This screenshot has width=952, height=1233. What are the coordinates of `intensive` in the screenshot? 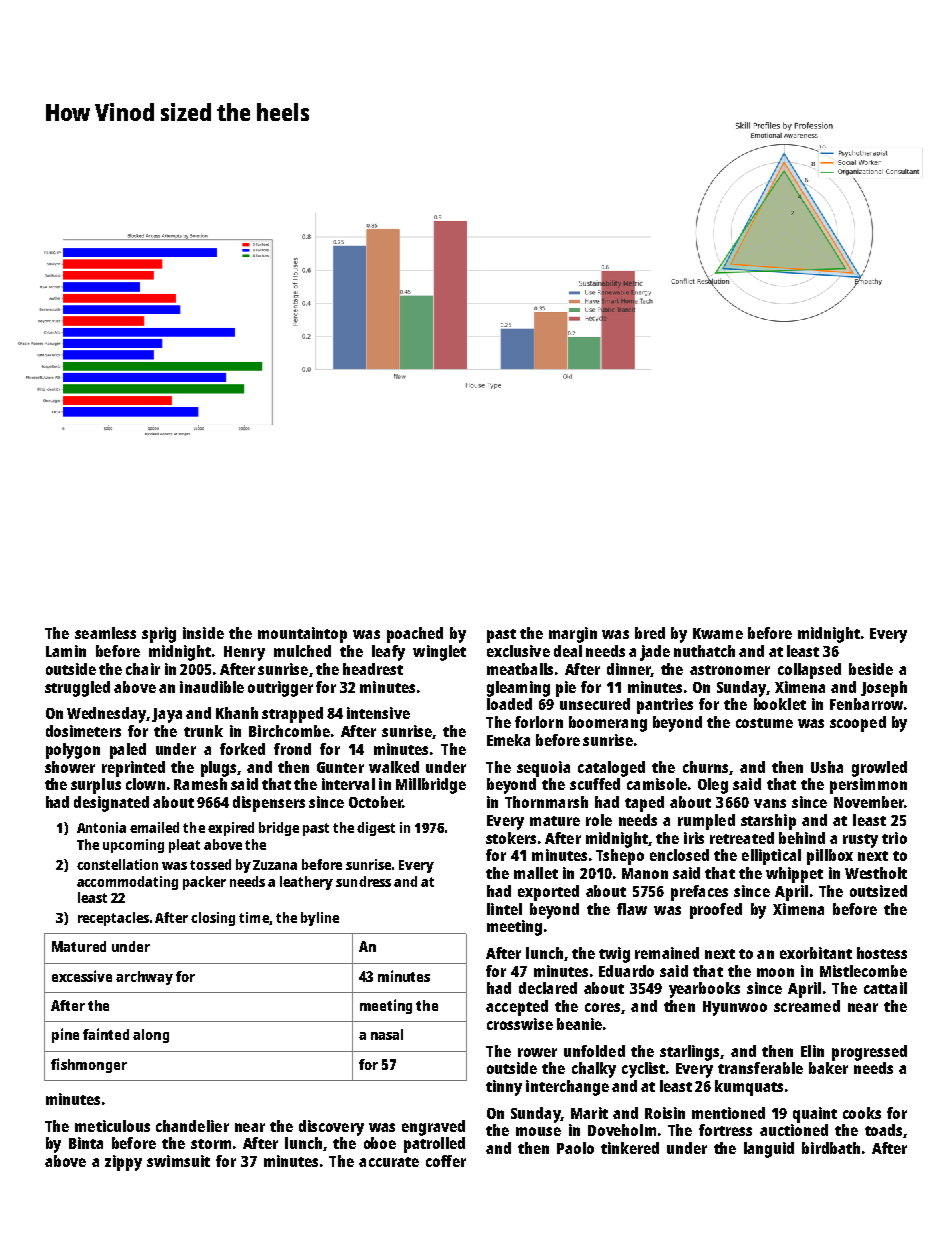 It's located at (378, 713).
